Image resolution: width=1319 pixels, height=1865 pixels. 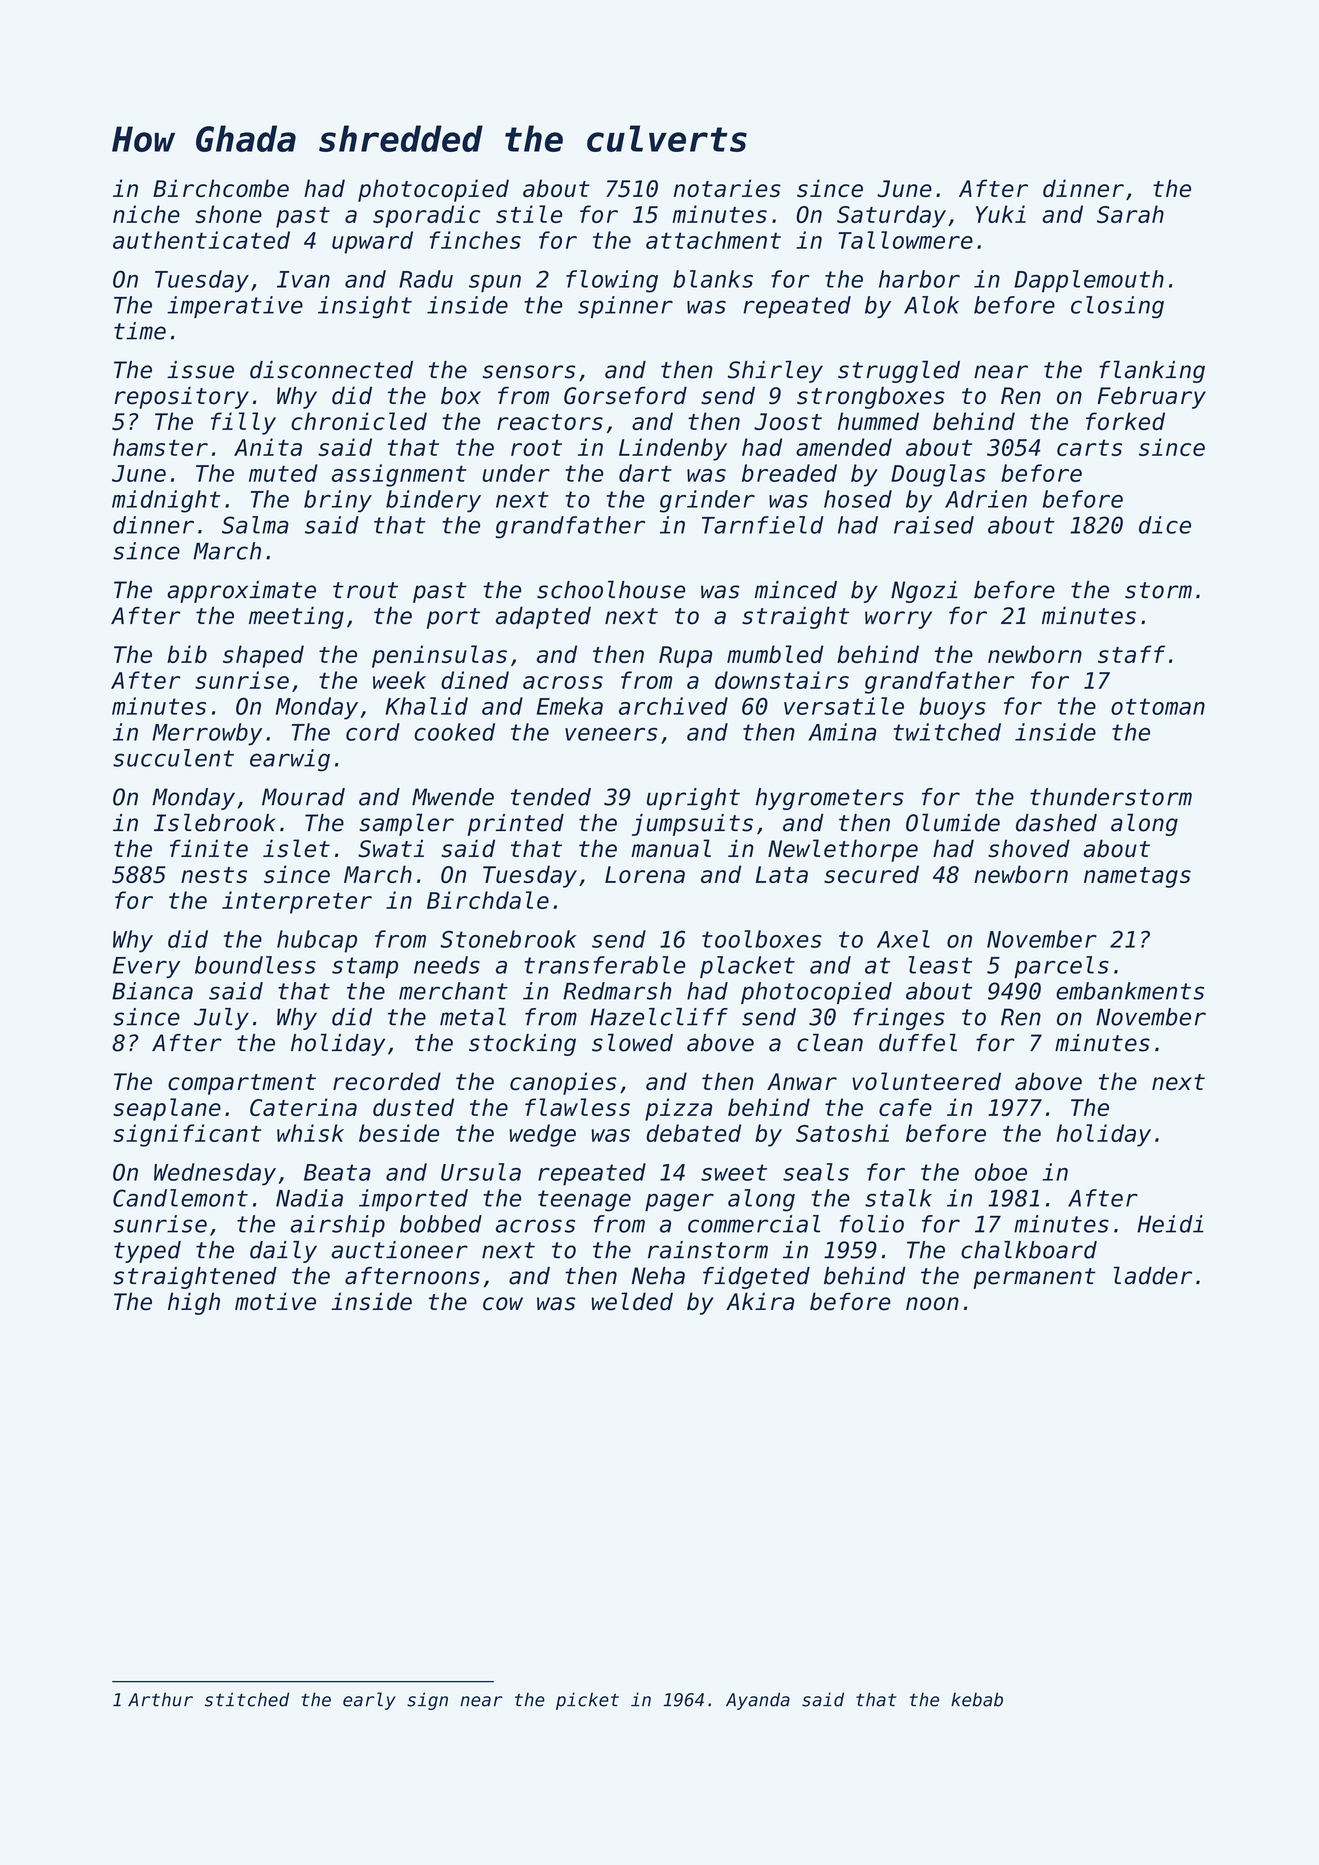 What do you see at coordinates (221, 188) in the document?
I see `Birchcombe` at bounding box center [221, 188].
